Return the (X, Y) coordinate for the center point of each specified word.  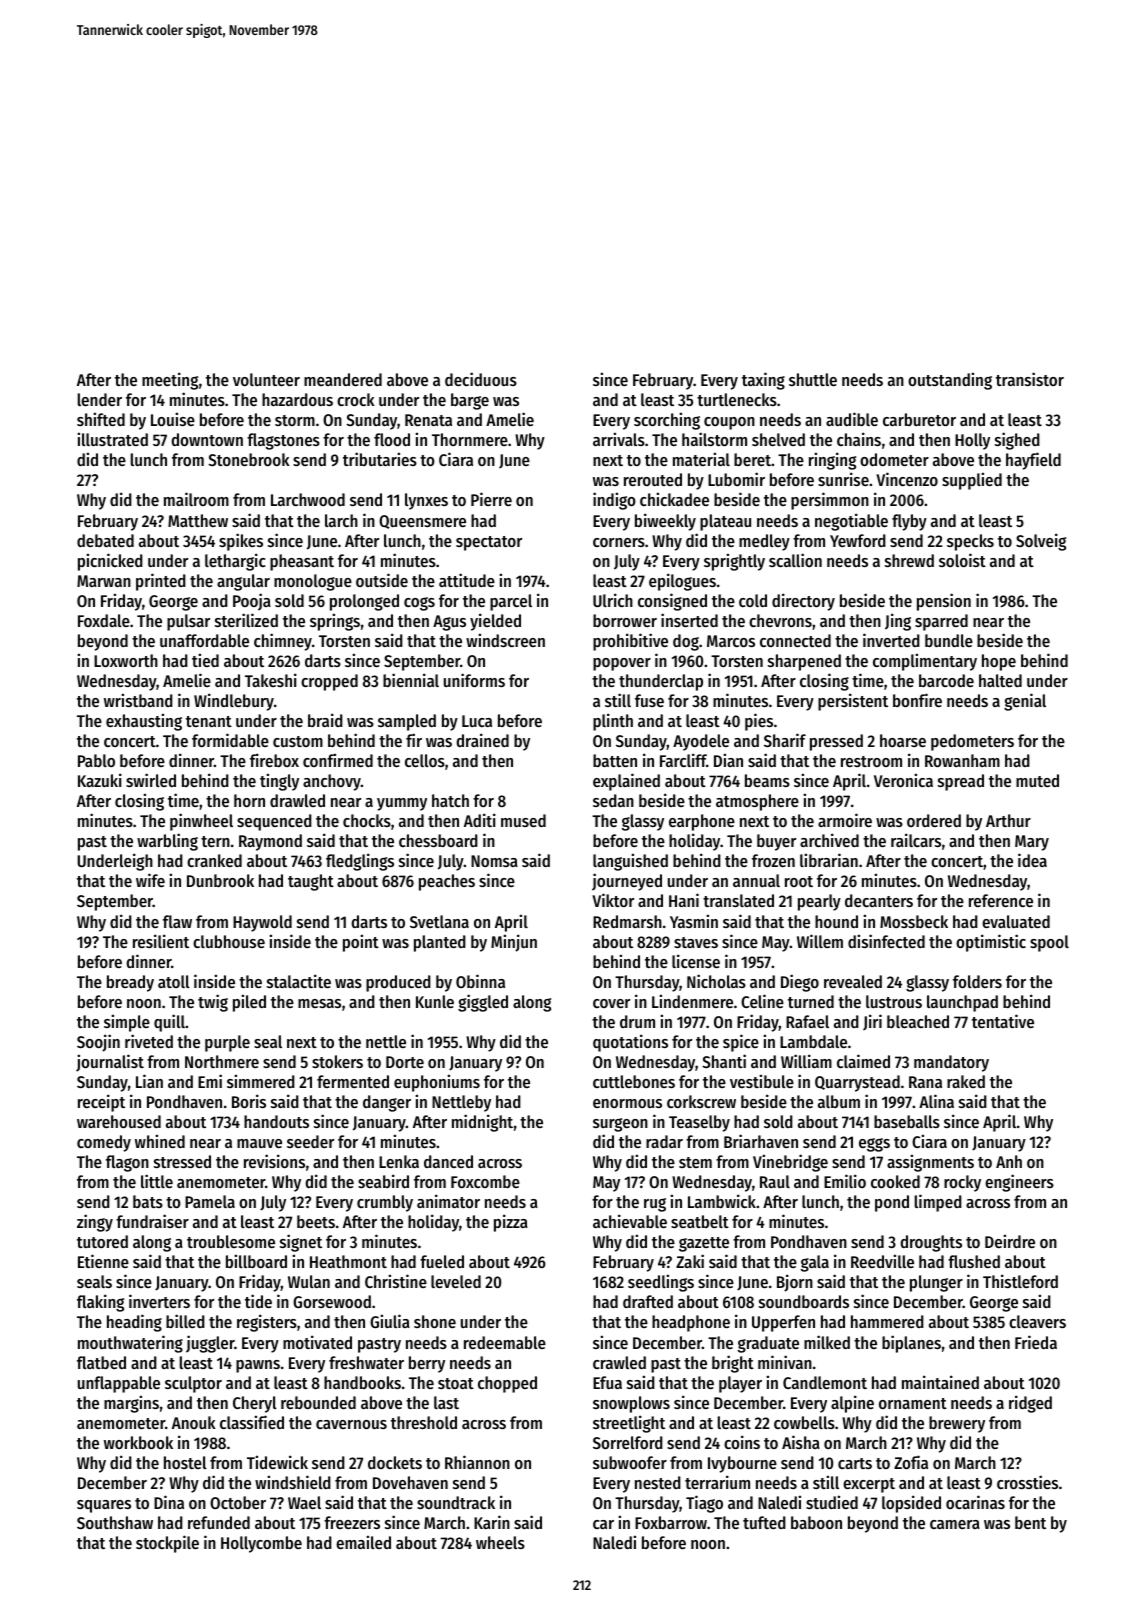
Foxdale (104, 620)
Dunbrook (220, 880)
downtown (207, 439)
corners (619, 542)
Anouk (194, 1422)
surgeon (620, 1125)
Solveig (1041, 542)
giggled (483, 1003)
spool (1049, 943)
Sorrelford (628, 1442)
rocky (962, 1183)
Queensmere (422, 522)
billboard (256, 1261)
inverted (891, 640)
